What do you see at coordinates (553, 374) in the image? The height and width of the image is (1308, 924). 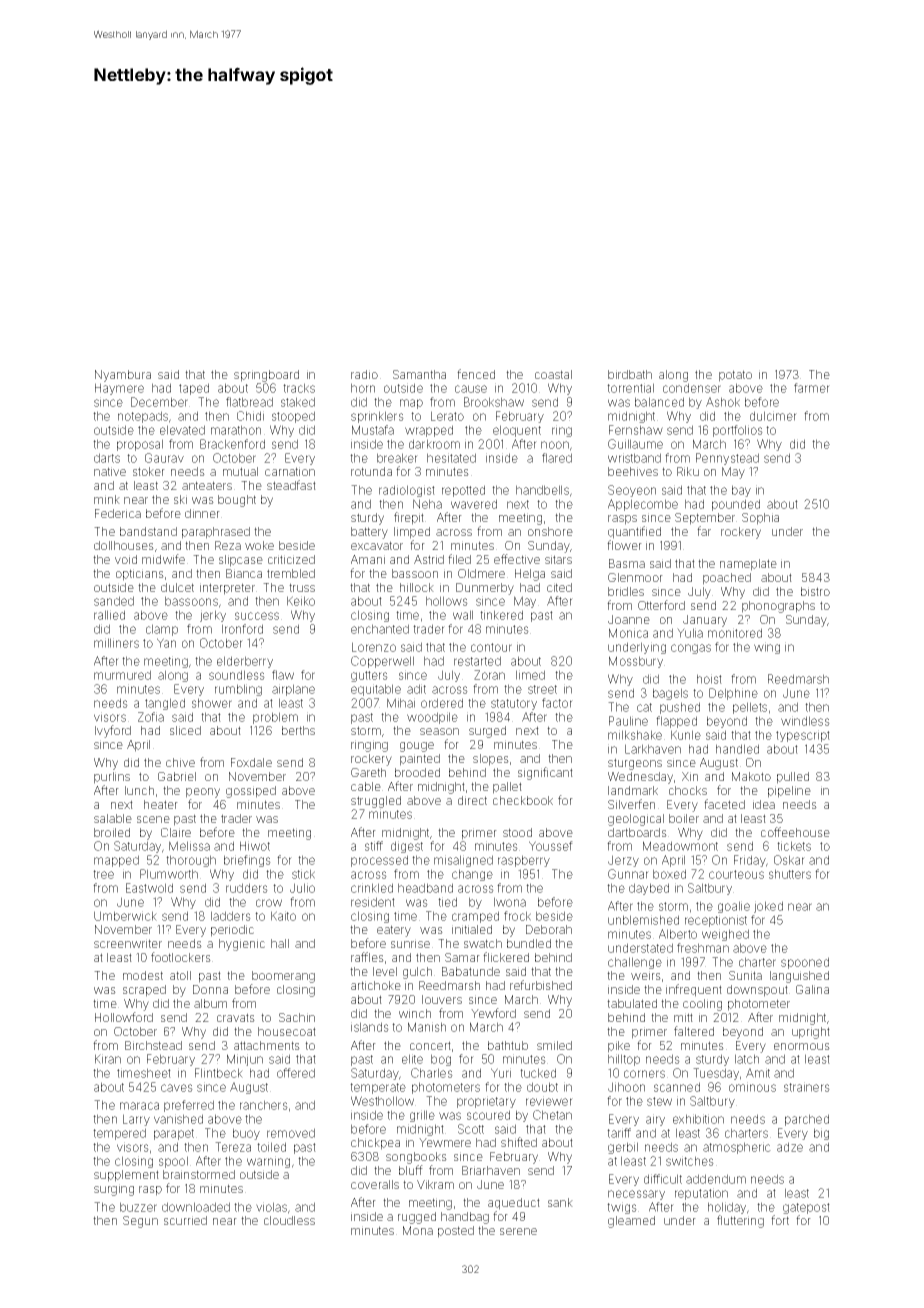 I see `coastal` at bounding box center [553, 374].
